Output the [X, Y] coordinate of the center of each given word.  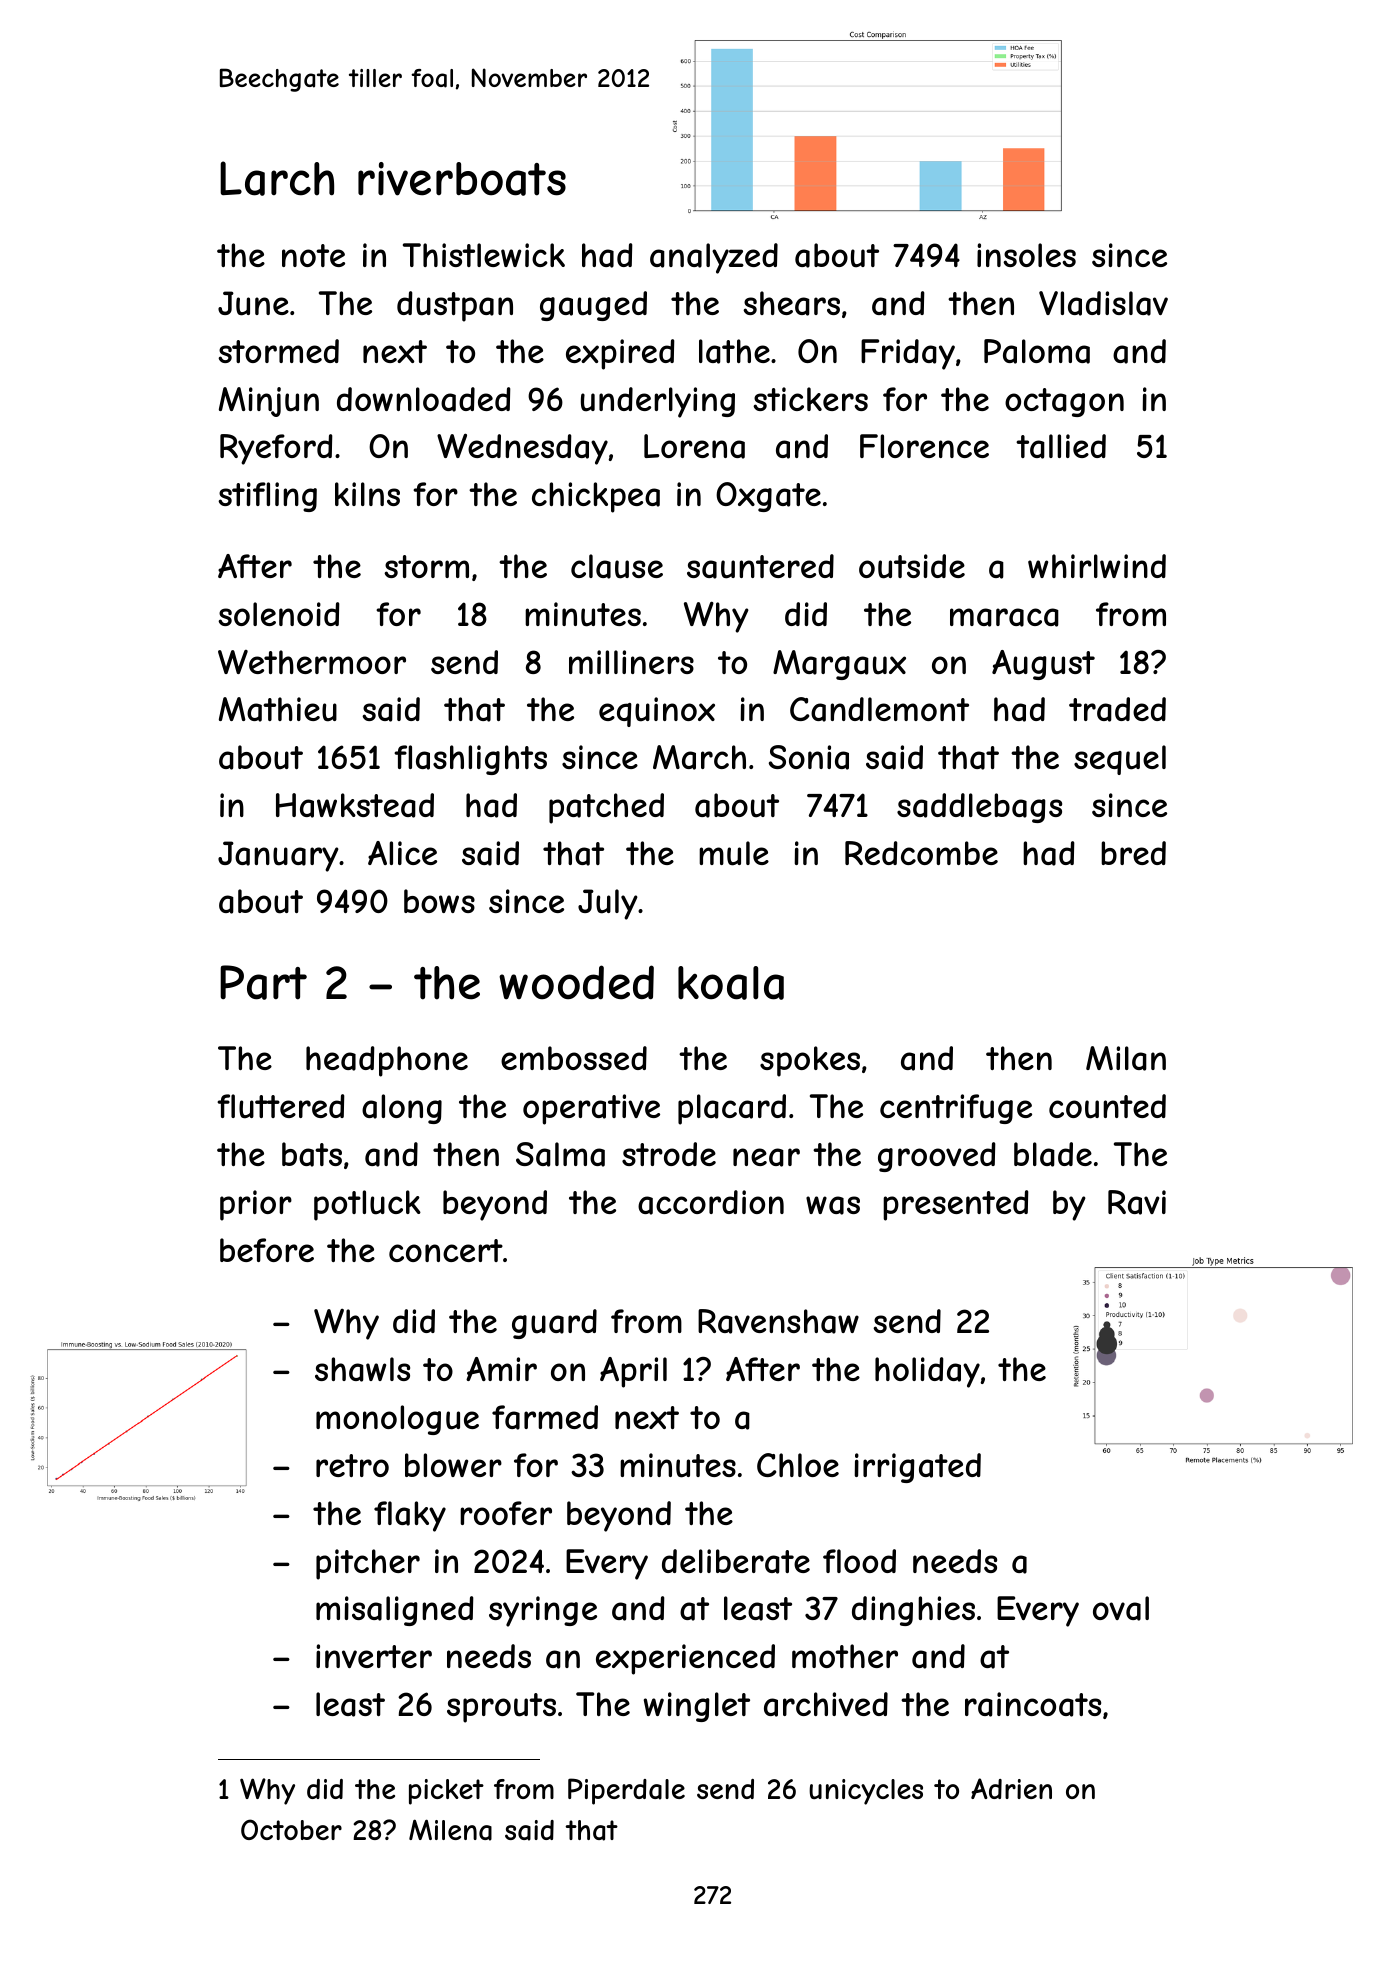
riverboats [462, 179]
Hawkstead [355, 805]
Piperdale [626, 1791]
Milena [450, 1830]
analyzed [714, 258]
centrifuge [956, 1109]
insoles [1026, 255]
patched [606, 808]
